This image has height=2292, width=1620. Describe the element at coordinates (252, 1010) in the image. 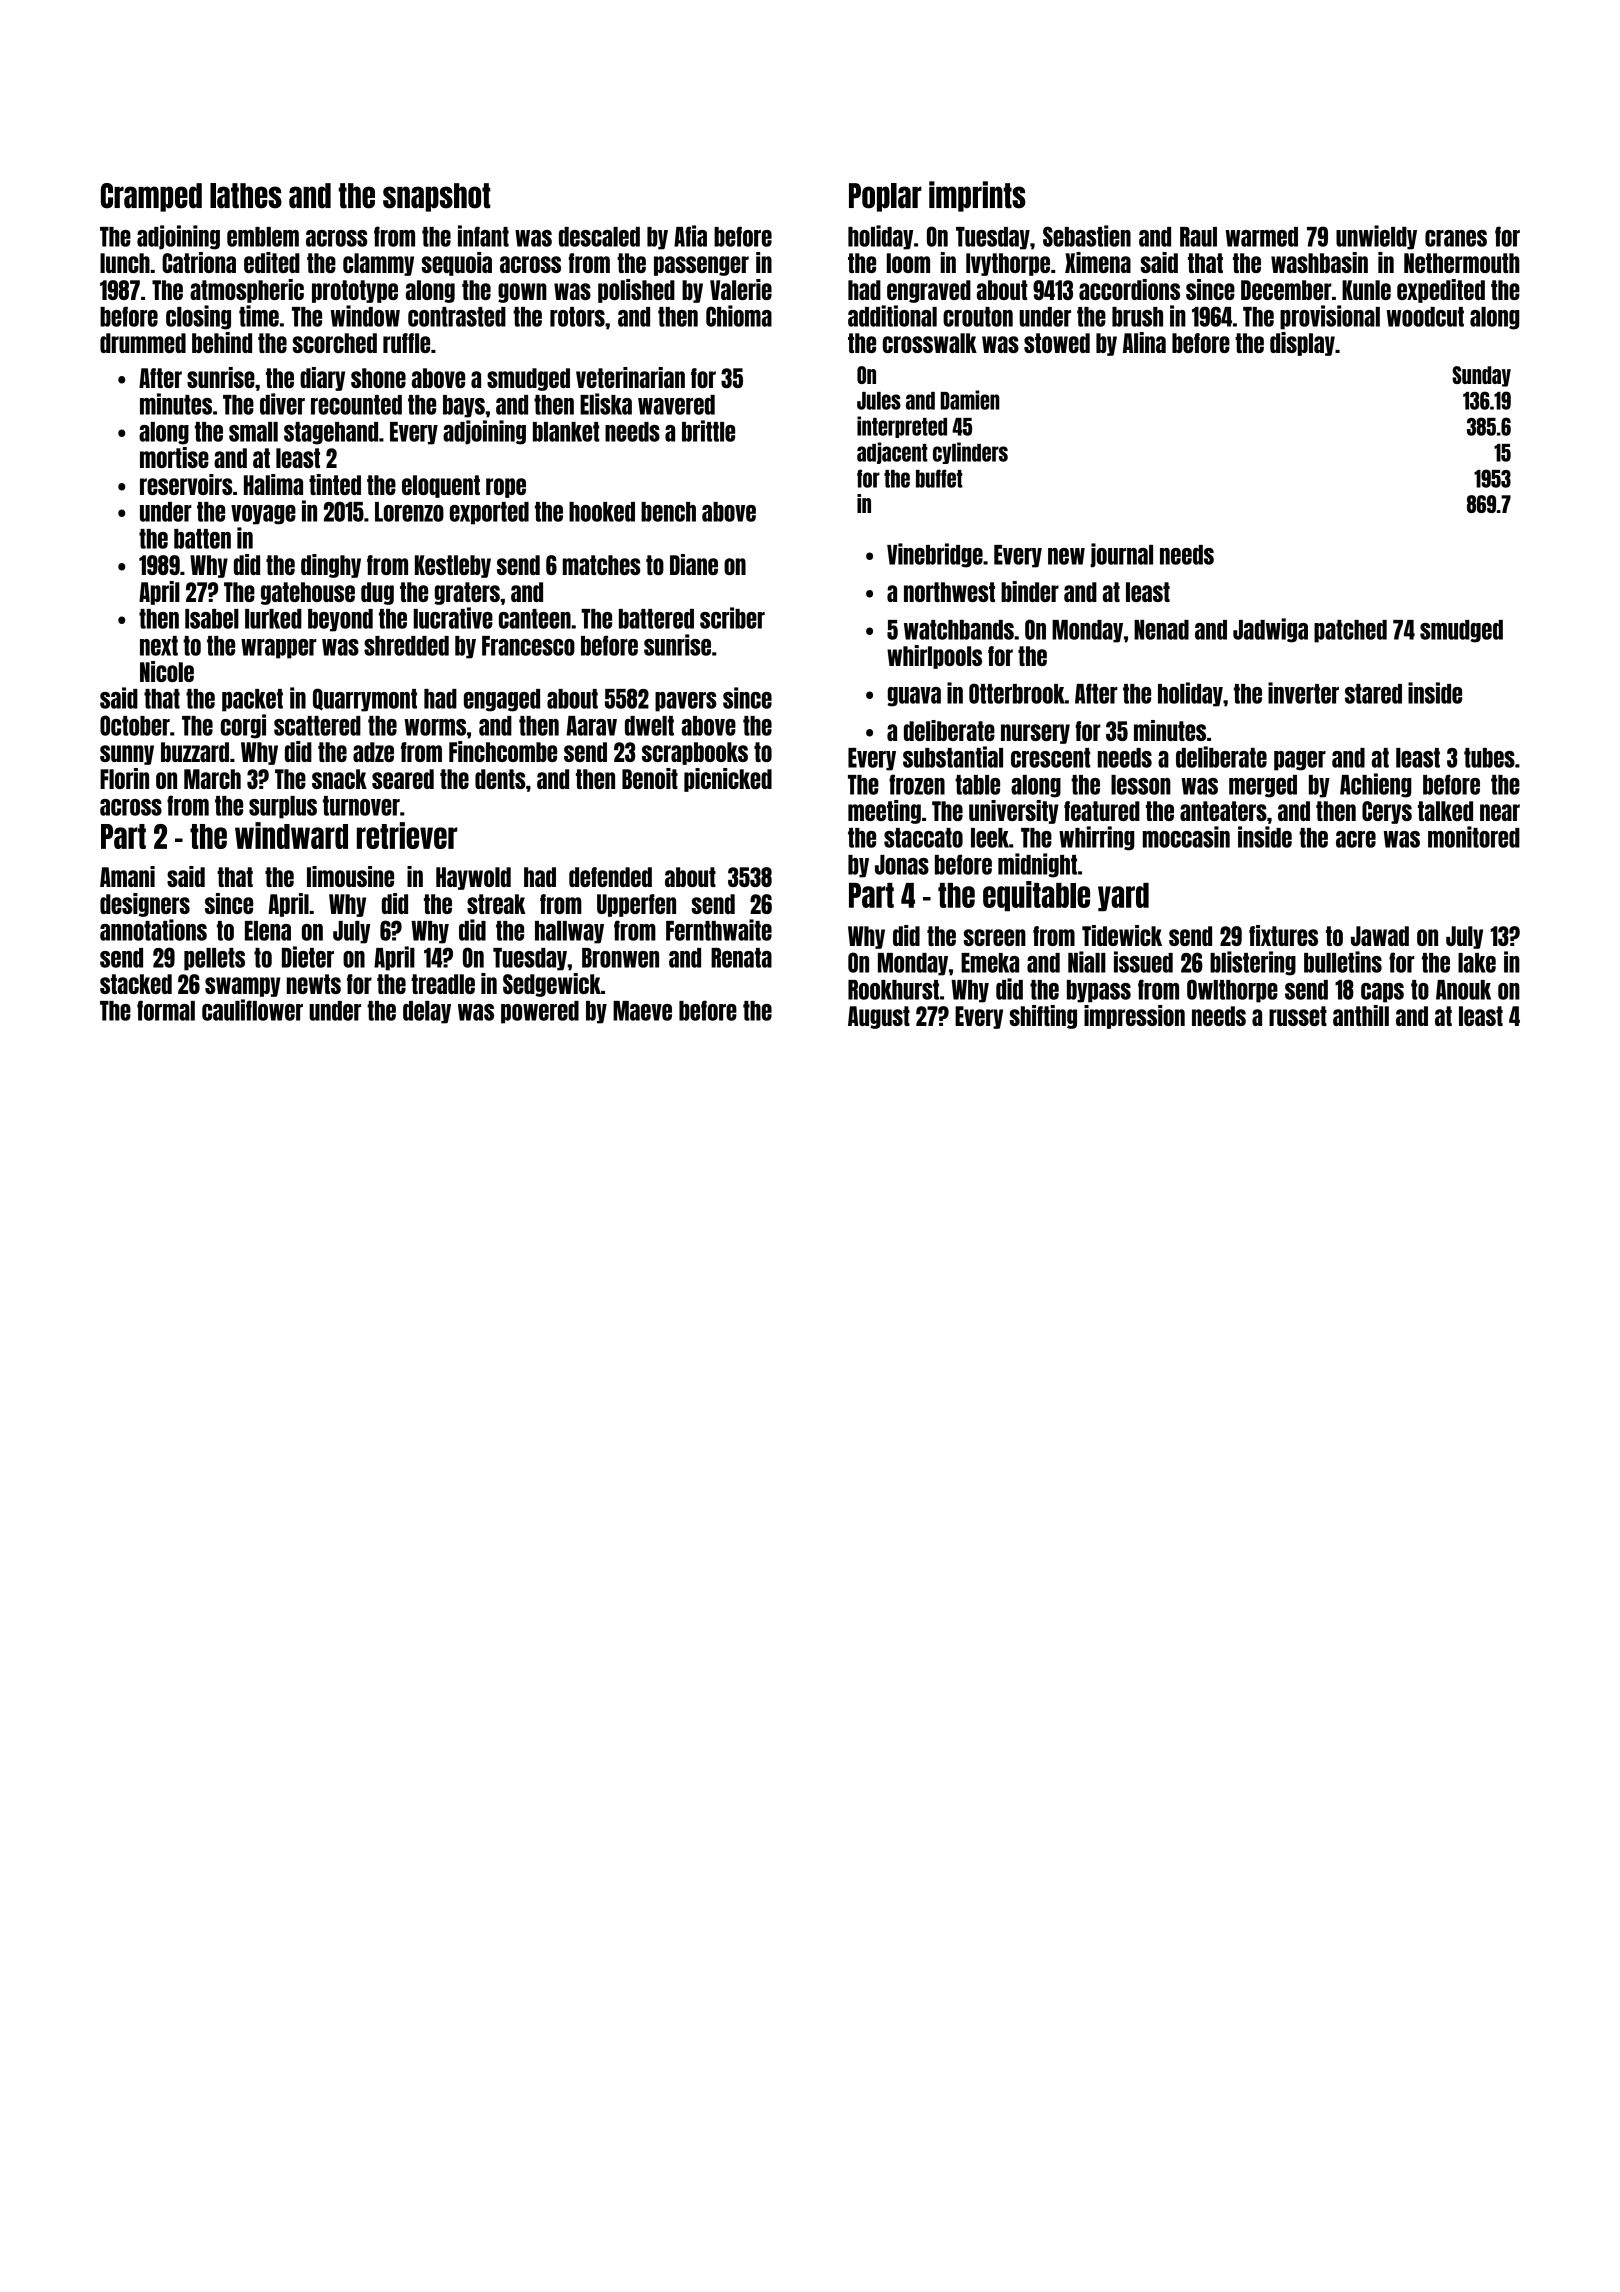

I see `cauliflower` at that location.
